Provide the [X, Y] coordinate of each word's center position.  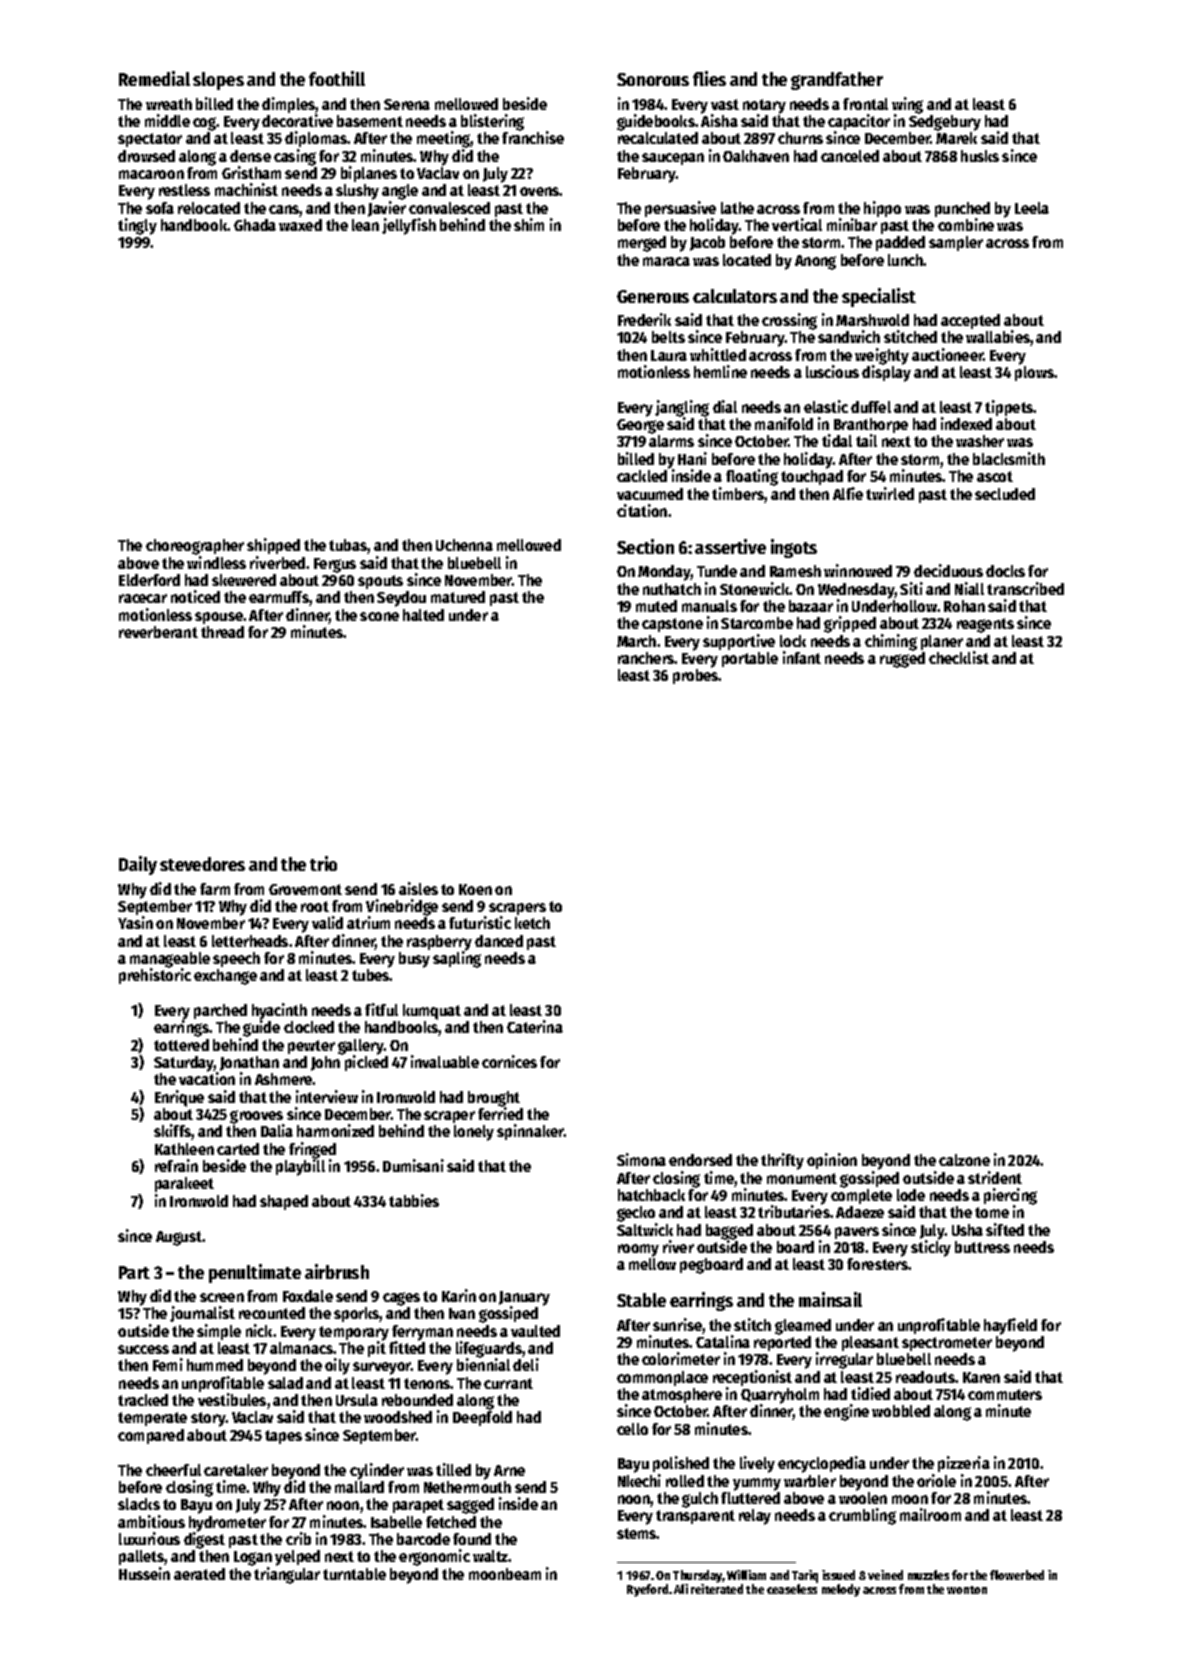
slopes [218, 81]
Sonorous [653, 79]
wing [907, 105]
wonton [967, 1590]
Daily [138, 865]
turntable [354, 1574]
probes [696, 676]
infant [802, 657]
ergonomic [434, 1557]
